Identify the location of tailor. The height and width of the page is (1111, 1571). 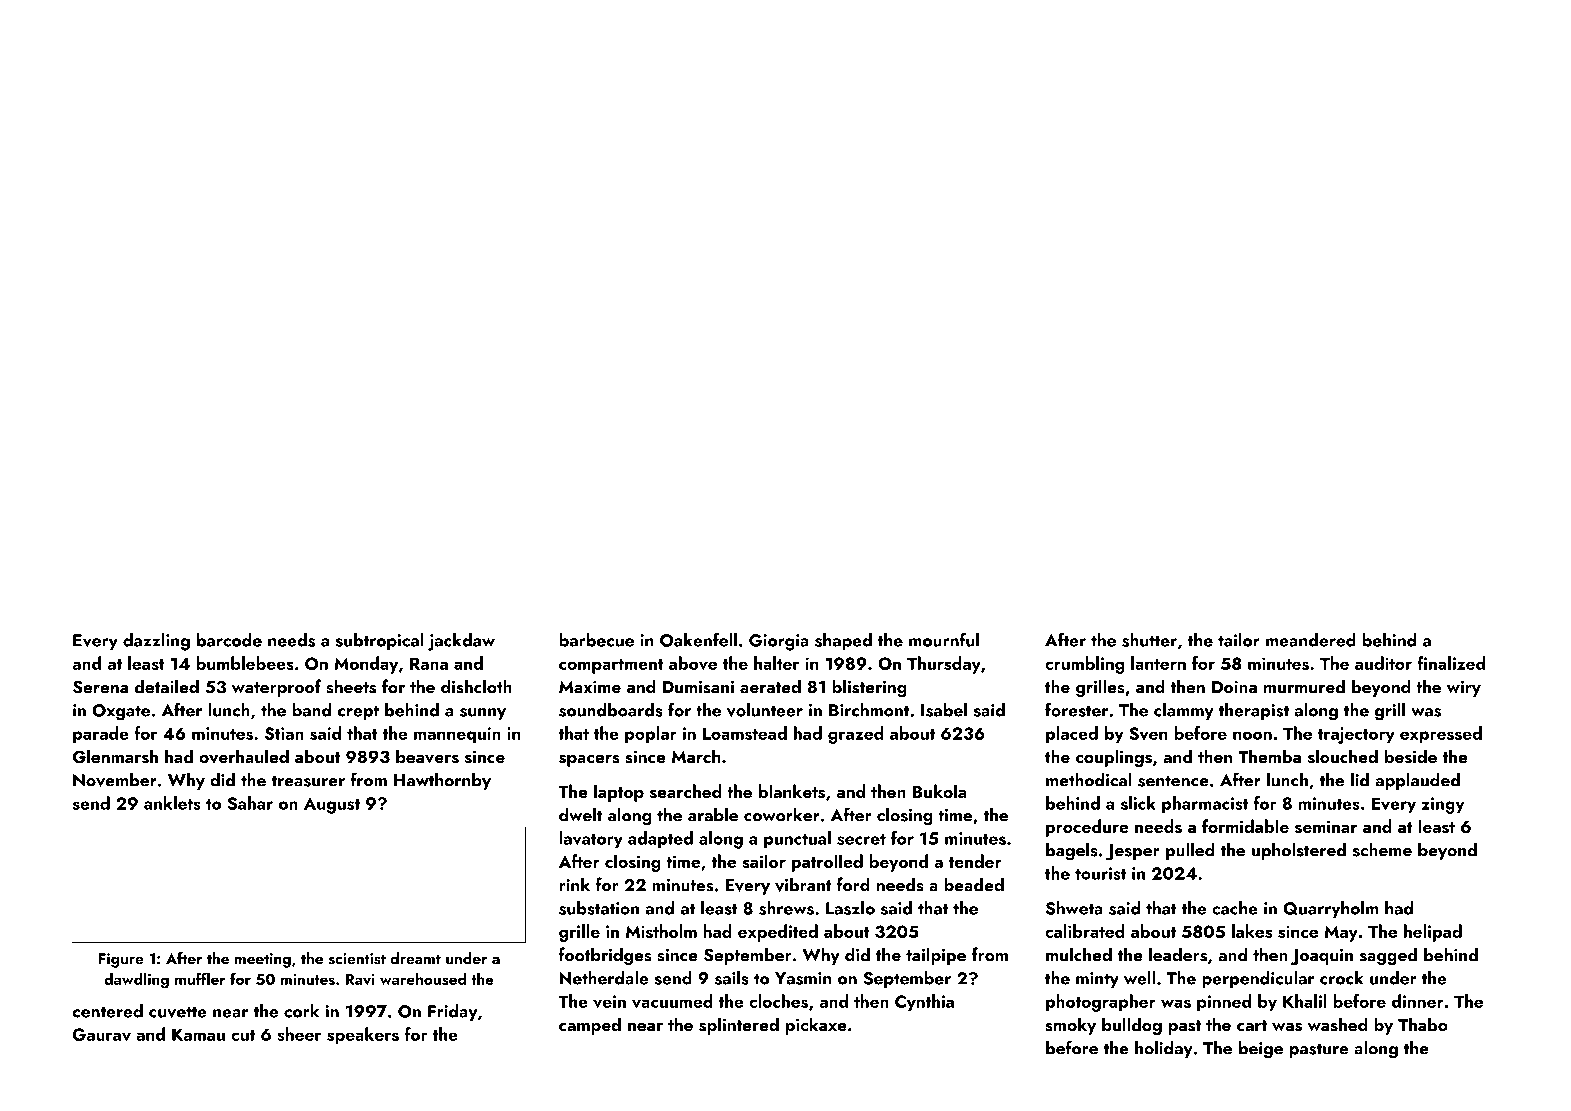
(1239, 640).
